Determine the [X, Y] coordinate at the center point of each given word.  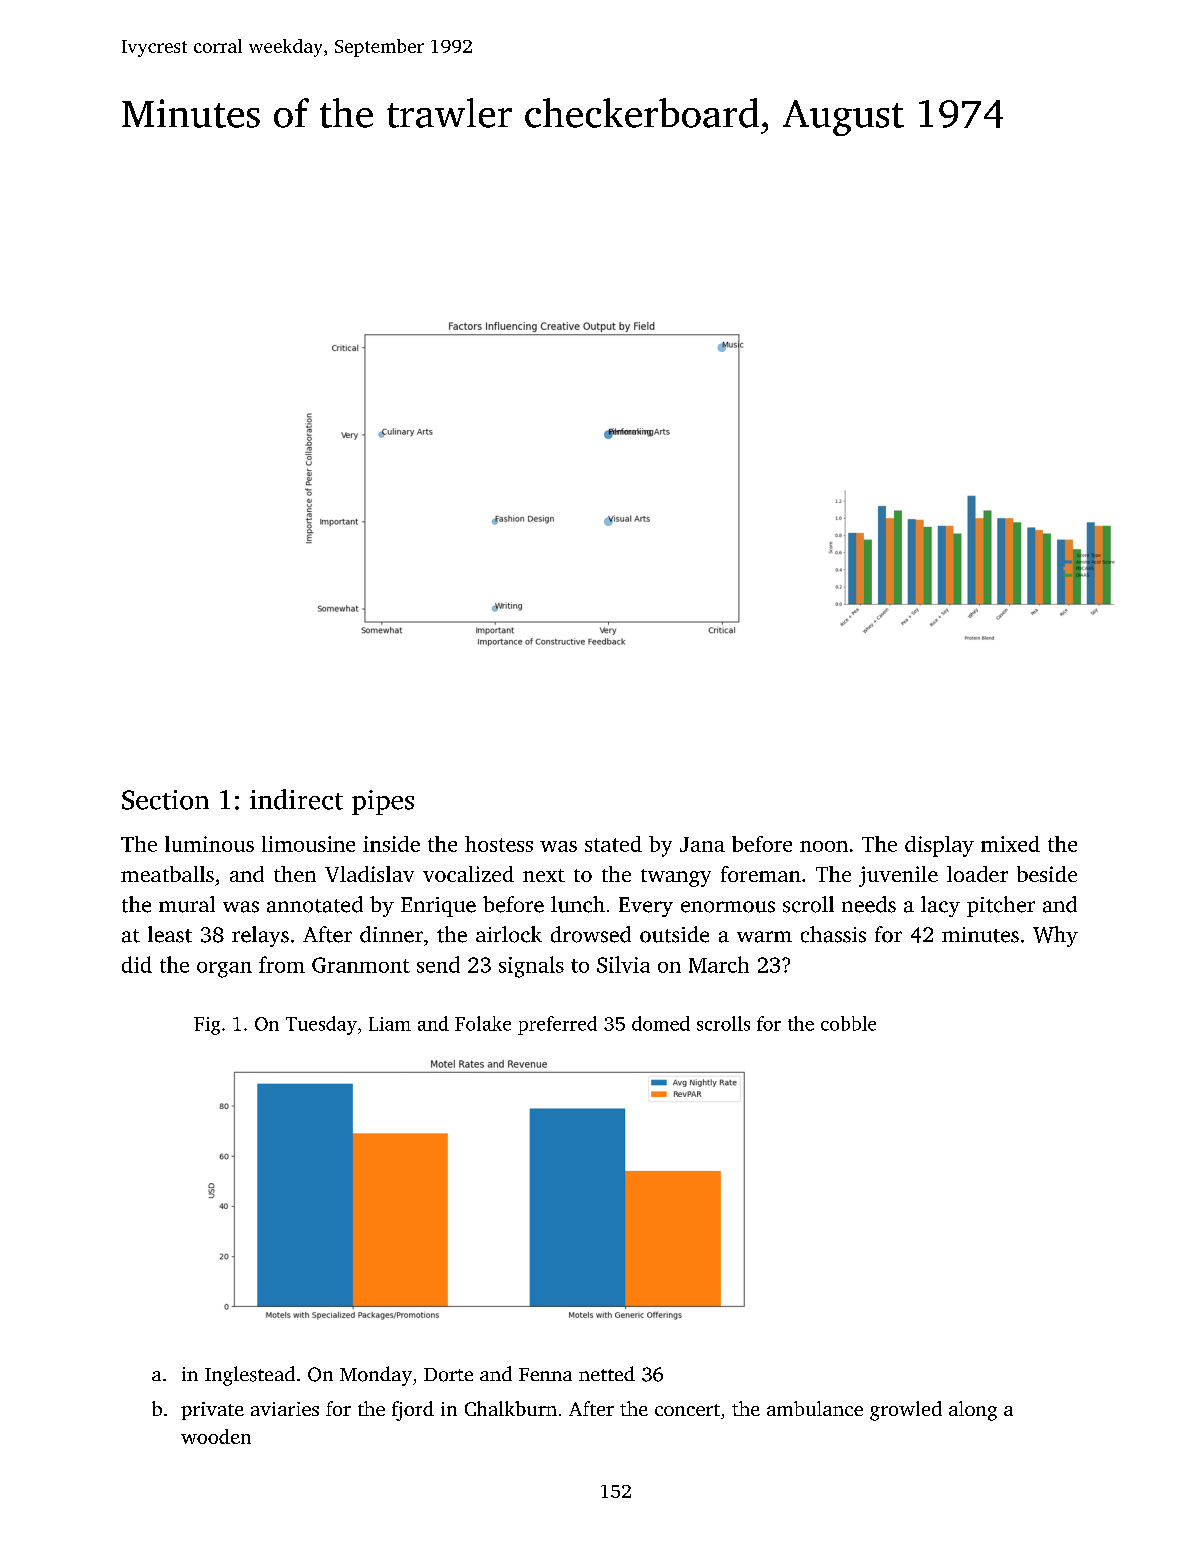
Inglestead [250, 1376]
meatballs [167, 874]
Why [1055, 936]
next [544, 875]
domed [661, 1023]
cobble [848, 1023]
